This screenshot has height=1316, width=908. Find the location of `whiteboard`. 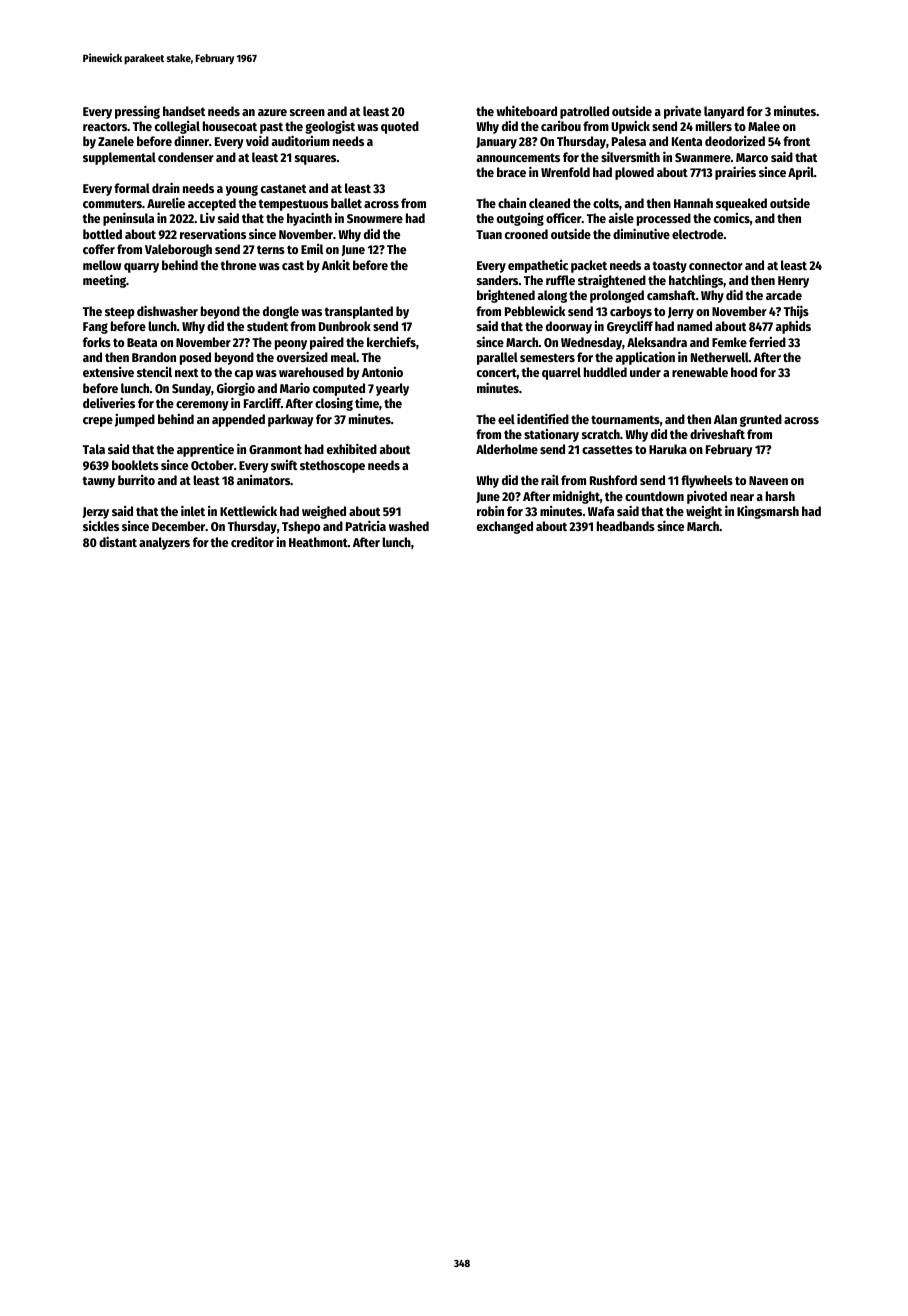

whiteboard is located at coordinates (526, 110).
